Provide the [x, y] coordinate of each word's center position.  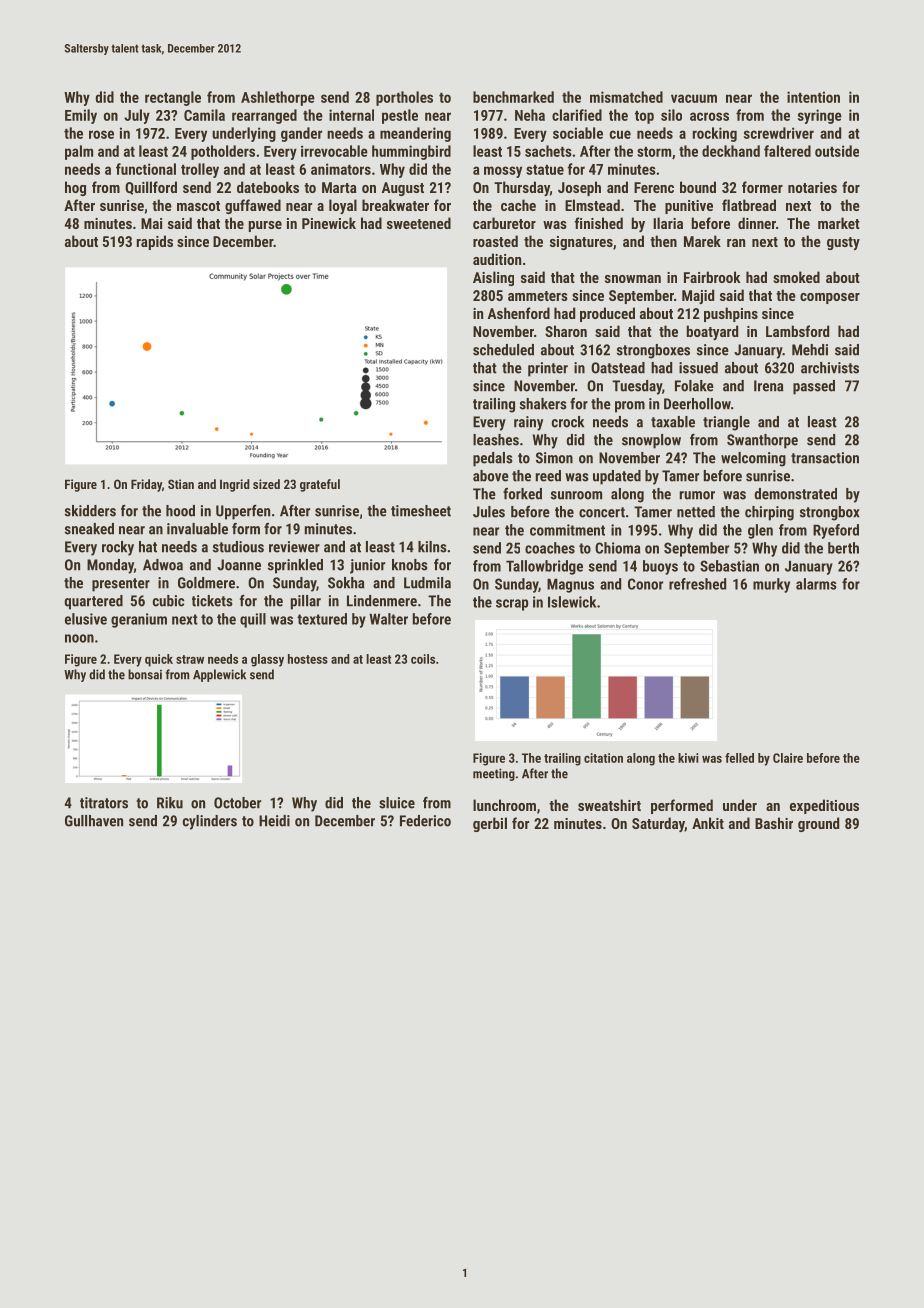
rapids [155, 242]
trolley [200, 170]
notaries [812, 187]
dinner [757, 223]
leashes [496, 440]
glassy [267, 660]
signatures [581, 243]
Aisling [493, 278]
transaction [825, 458]
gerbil [490, 824]
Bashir [774, 823]
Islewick [572, 602]
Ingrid [235, 485]
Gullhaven [94, 821]
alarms [816, 584]
